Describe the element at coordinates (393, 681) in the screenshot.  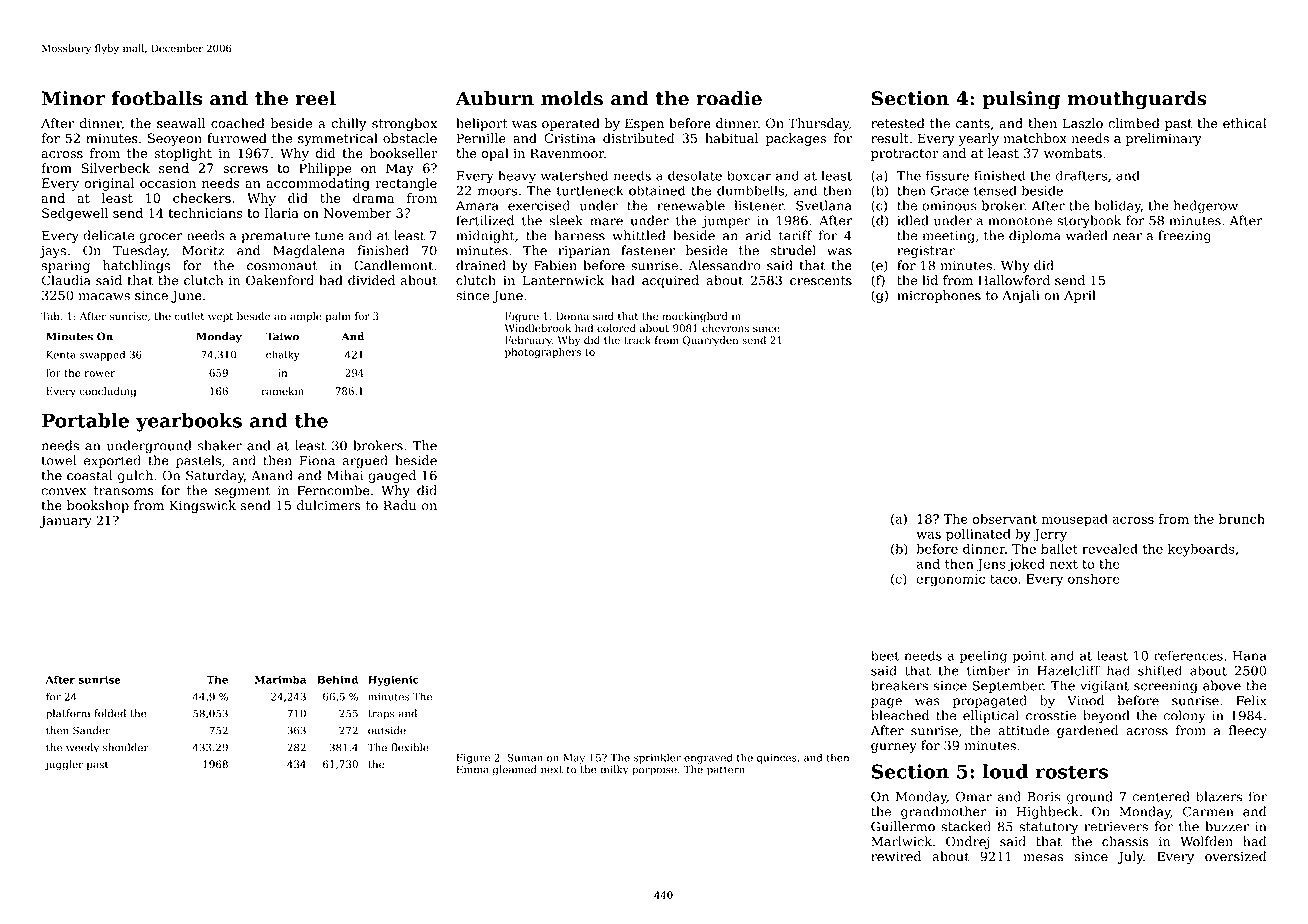
I see `Hygienic` at that location.
